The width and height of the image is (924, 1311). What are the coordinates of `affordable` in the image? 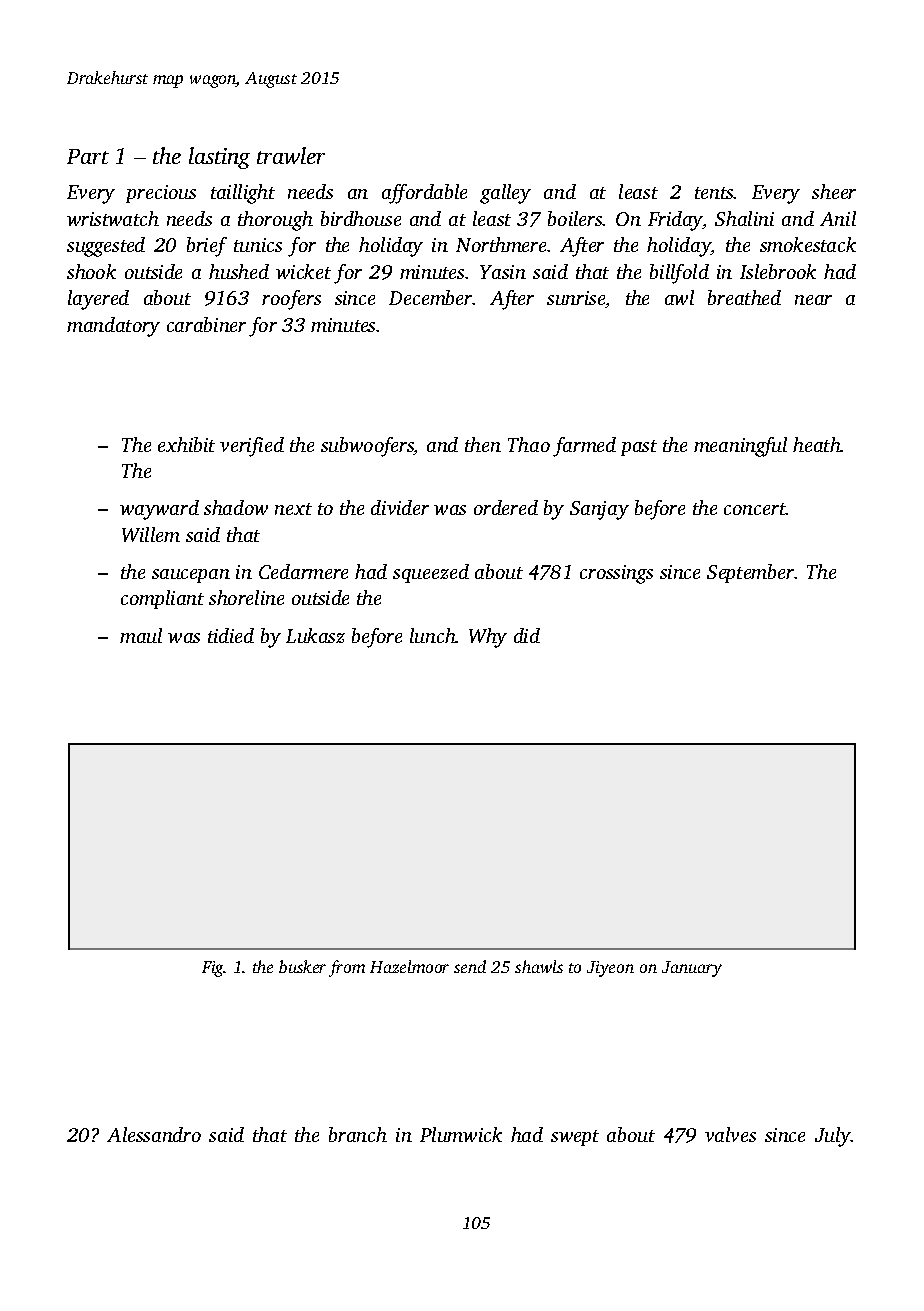 It's located at (424, 194).
